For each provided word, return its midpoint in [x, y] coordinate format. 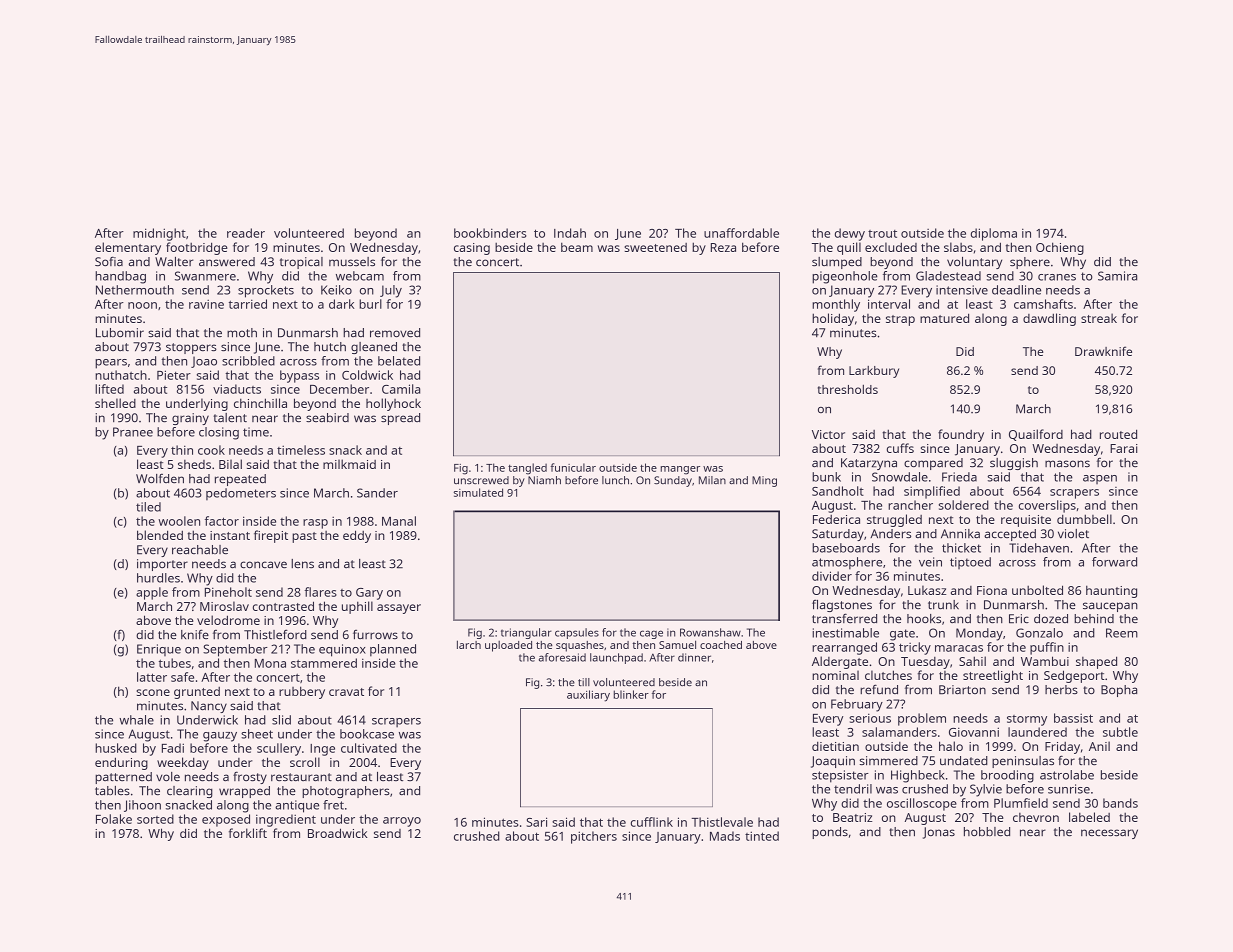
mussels [352, 261]
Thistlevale [722, 822]
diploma [994, 234]
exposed [226, 820]
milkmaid [349, 464]
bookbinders [490, 233]
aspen [1100, 479]
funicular [573, 467]
